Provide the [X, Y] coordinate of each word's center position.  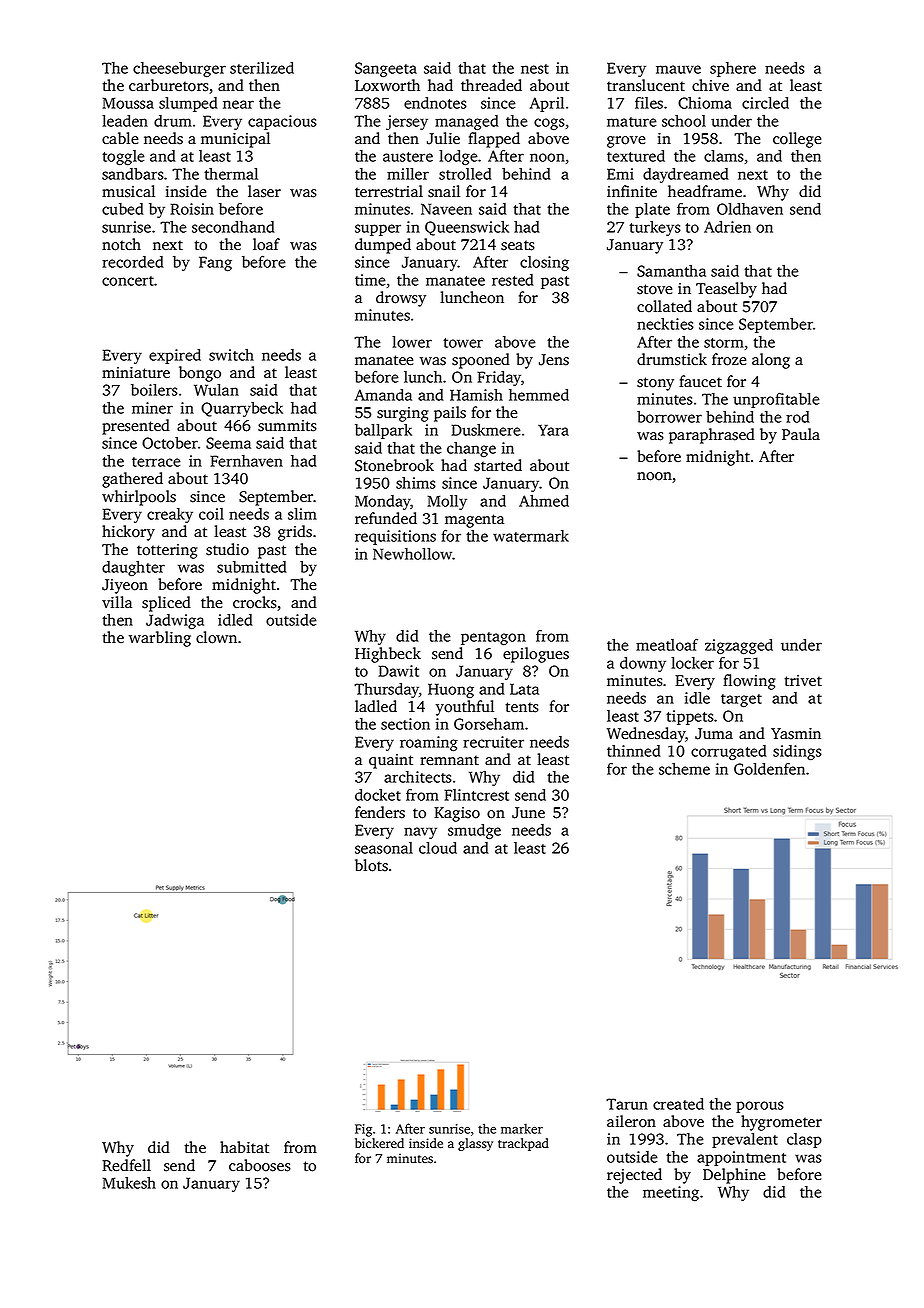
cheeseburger [179, 69]
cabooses [260, 1165]
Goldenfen [769, 769]
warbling [160, 639]
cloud [438, 848]
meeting [671, 1193]
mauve [678, 69]
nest [535, 69]
